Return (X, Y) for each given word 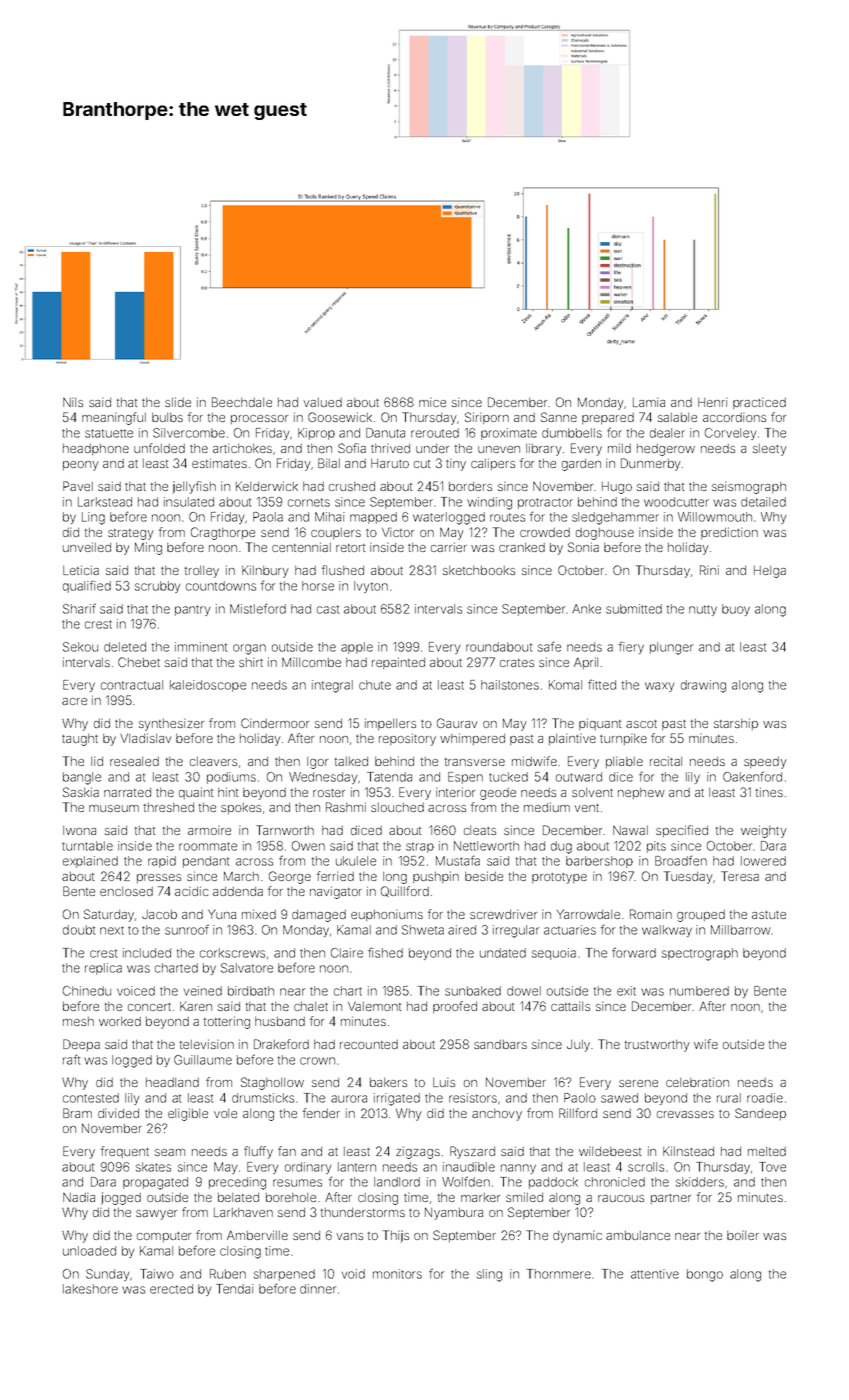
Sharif (79, 608)
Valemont (374, 1006)
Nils (73, 402)
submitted (634, 609)
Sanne (559, 417)
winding (489, 503)
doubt (79, 930)
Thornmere (559, 1274)
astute (769, 915)
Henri (713, 402)
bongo (705, 1275)
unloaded (89, 1251)
